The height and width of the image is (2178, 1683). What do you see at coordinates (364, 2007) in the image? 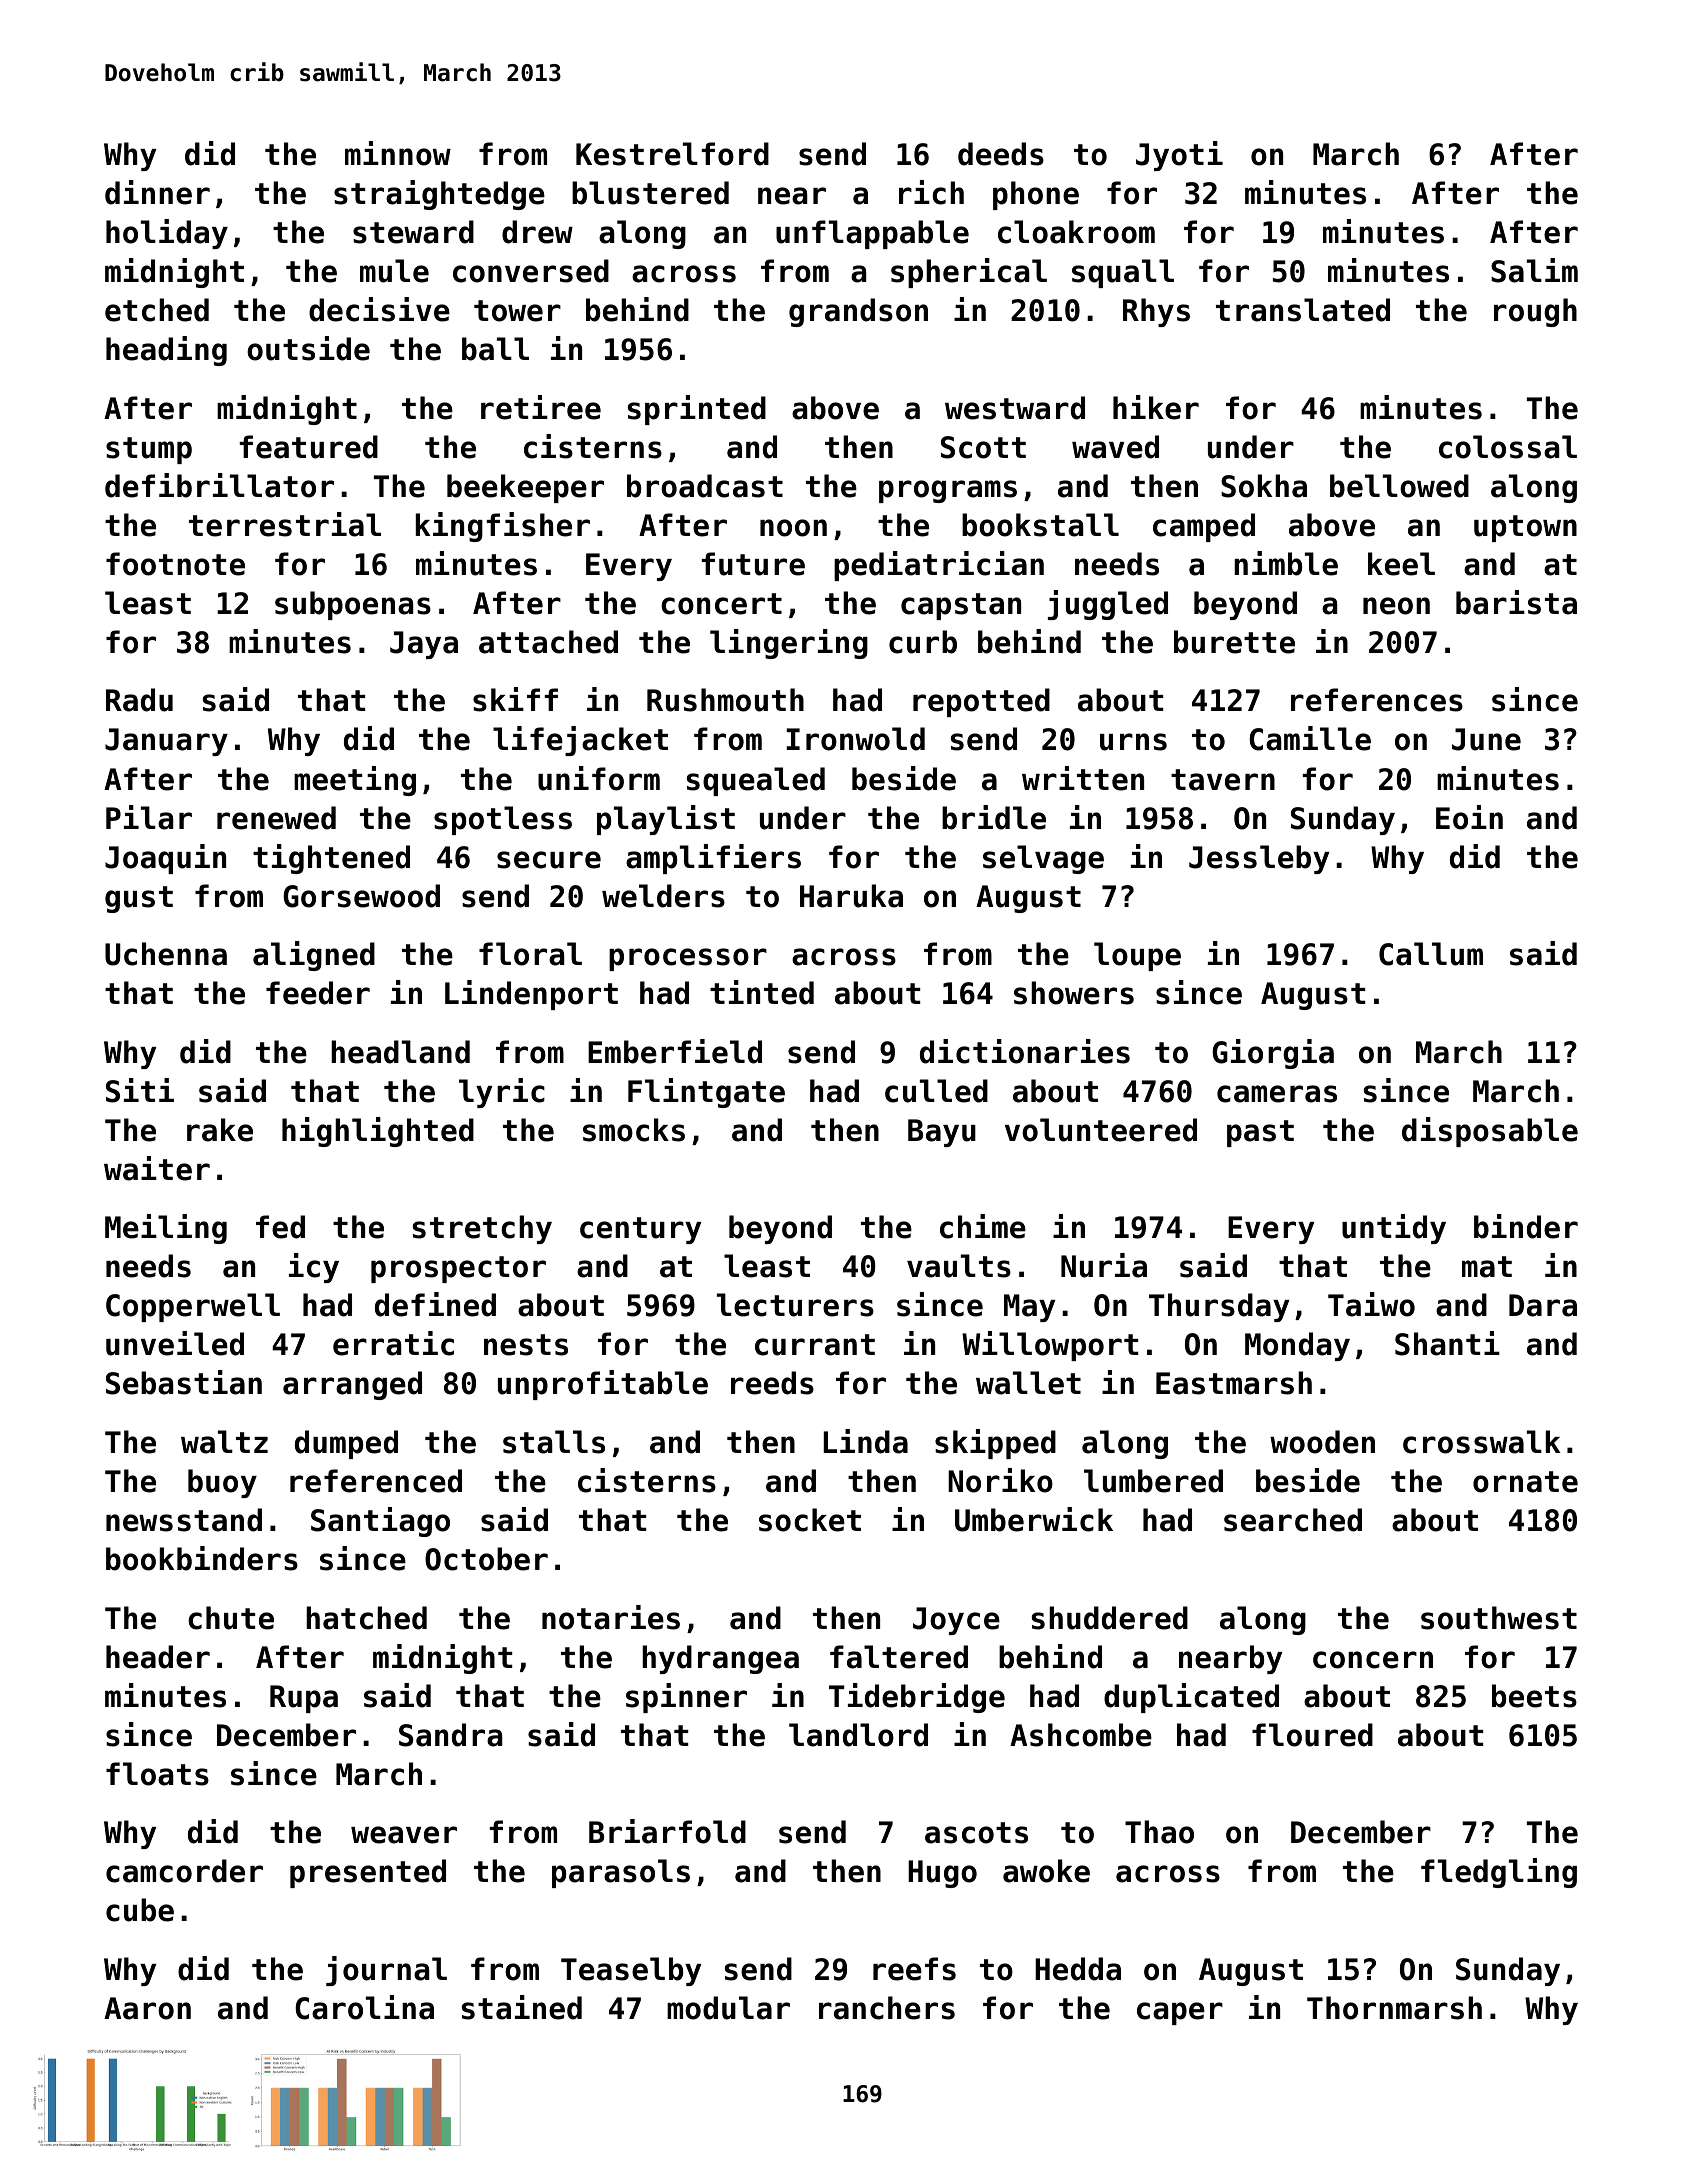
I see `Carolina` at bounding box center [364, 2007].
